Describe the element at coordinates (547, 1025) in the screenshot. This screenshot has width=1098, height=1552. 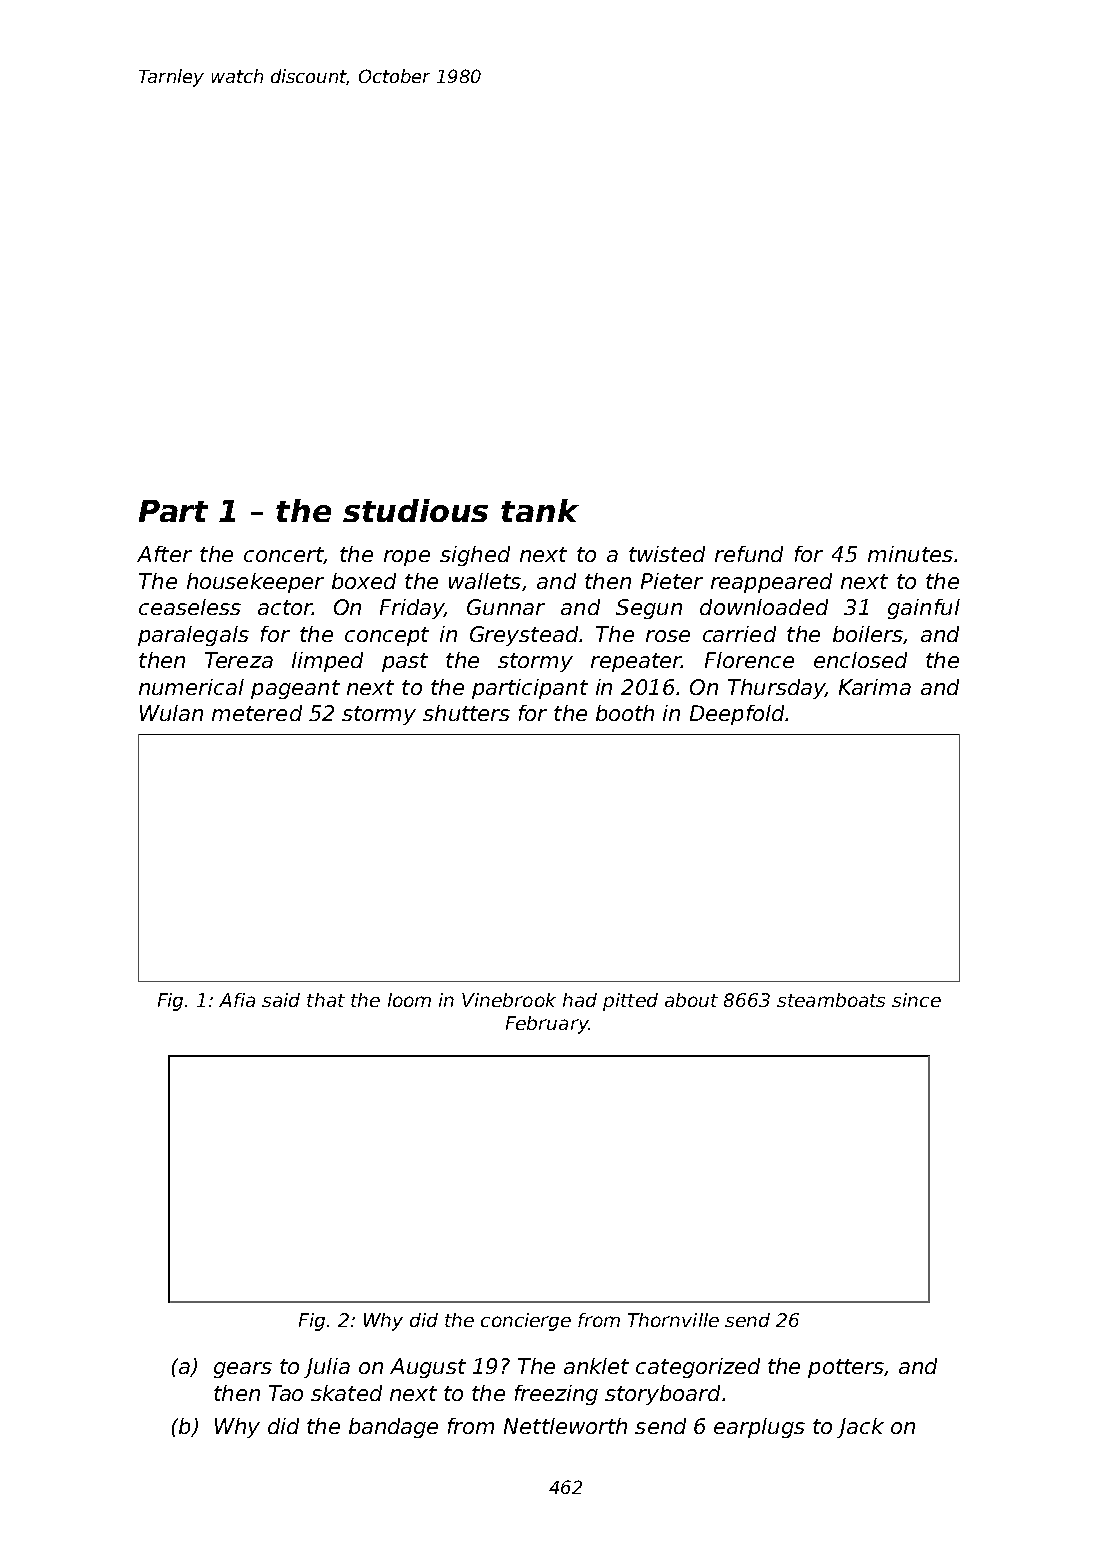
I see `February` at that location.
